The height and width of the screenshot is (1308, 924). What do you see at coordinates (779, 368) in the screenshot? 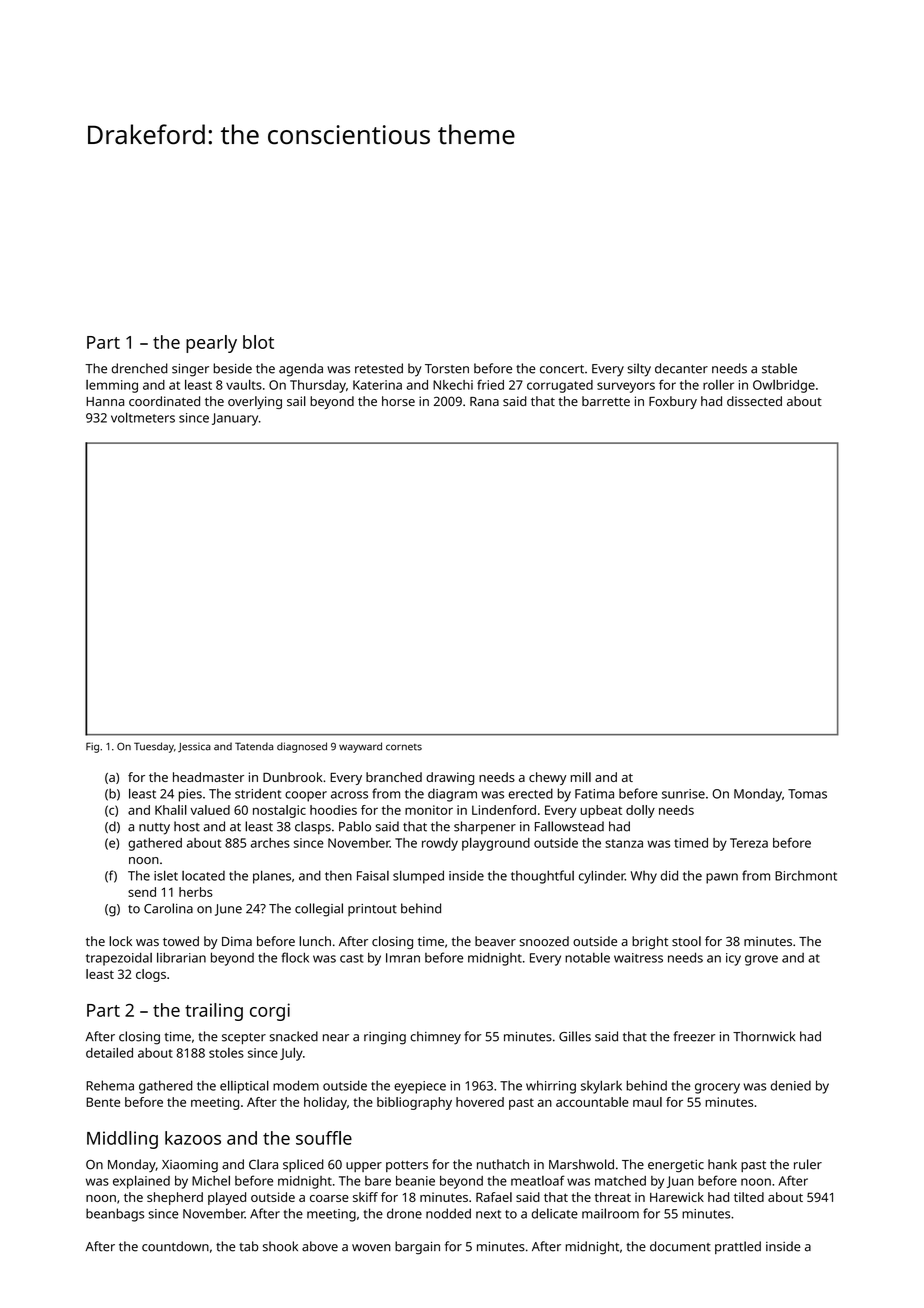
I see `stable` at bounding box center [779, 368].
